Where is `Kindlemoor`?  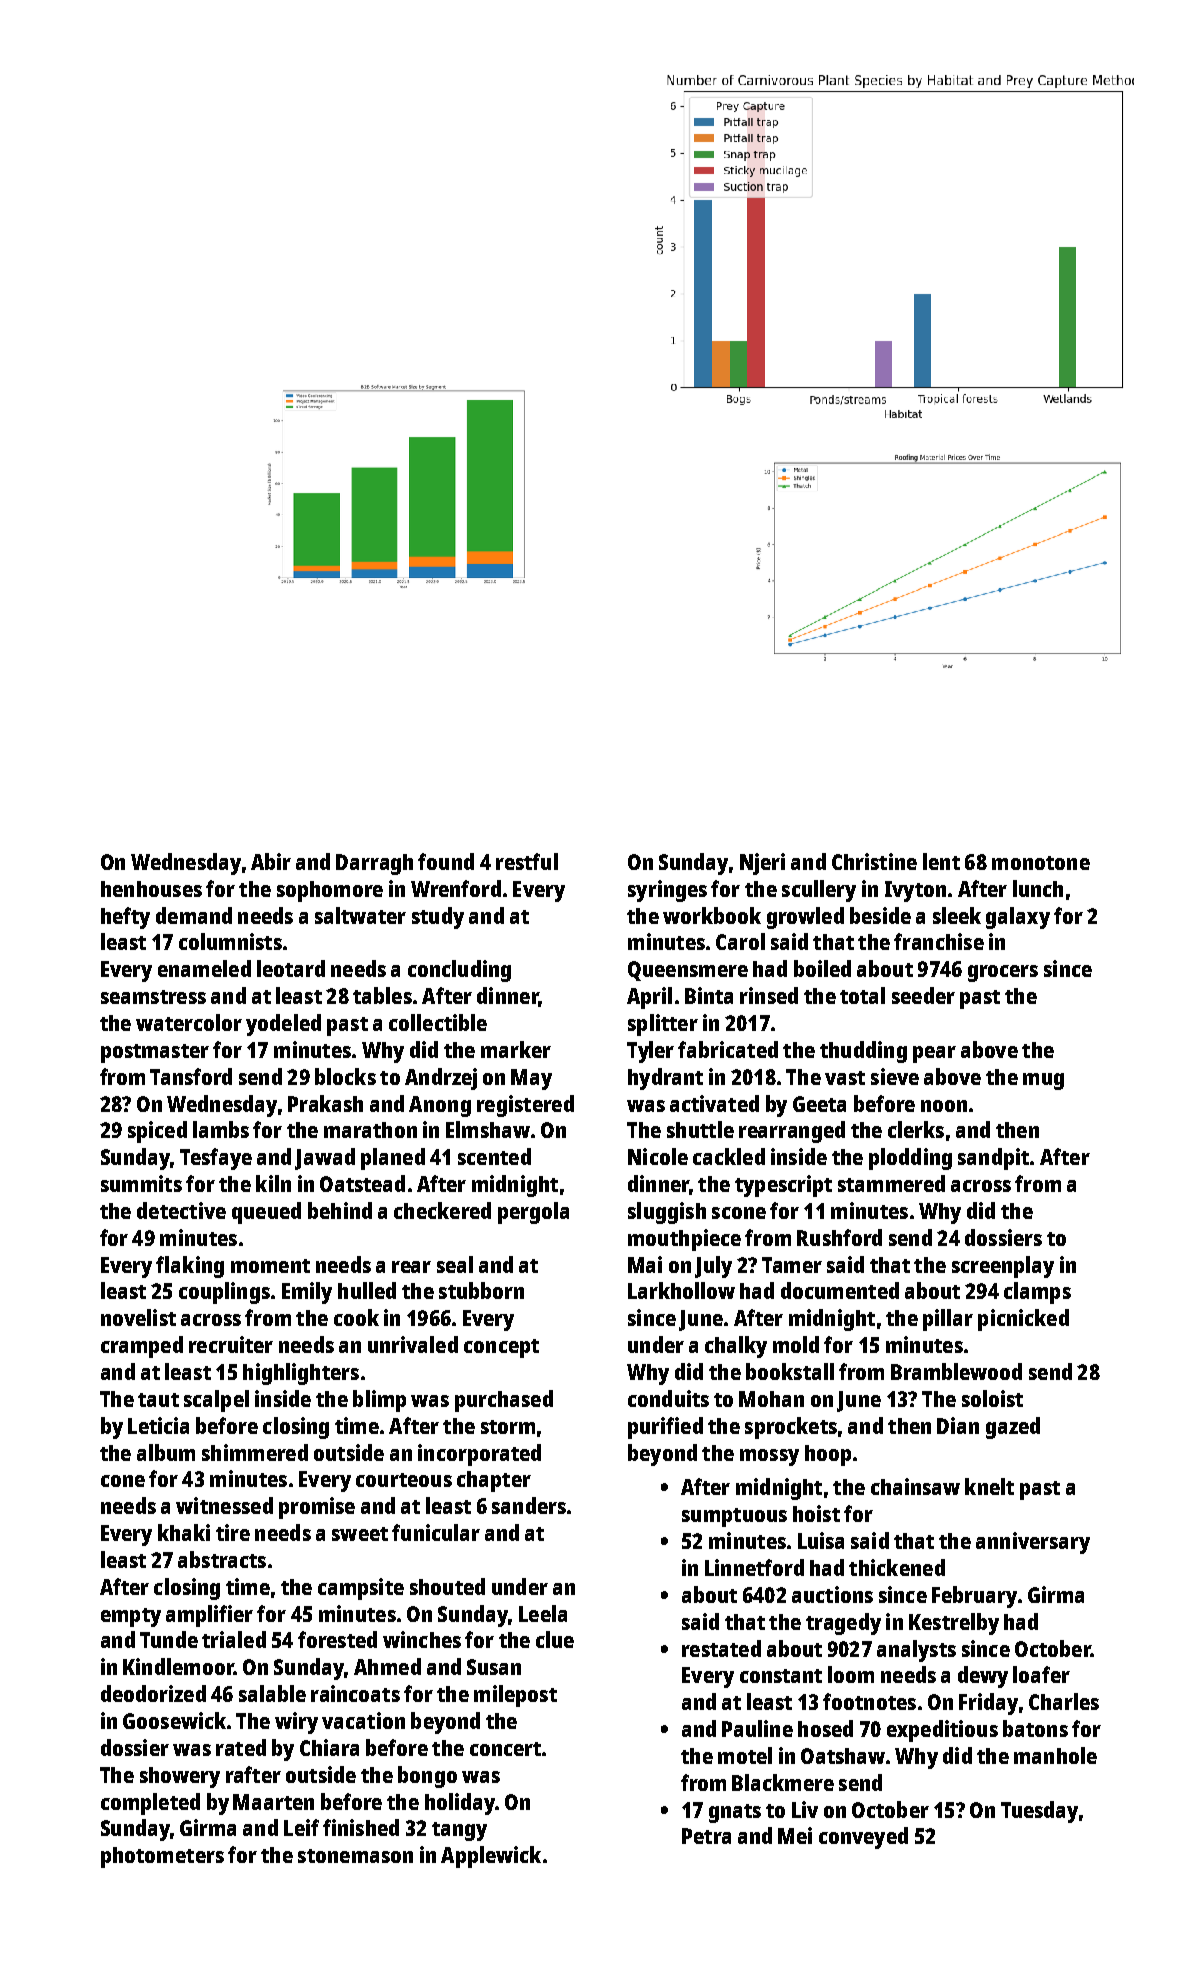
Kindlemoor is located at coordinates (178, 1666).
